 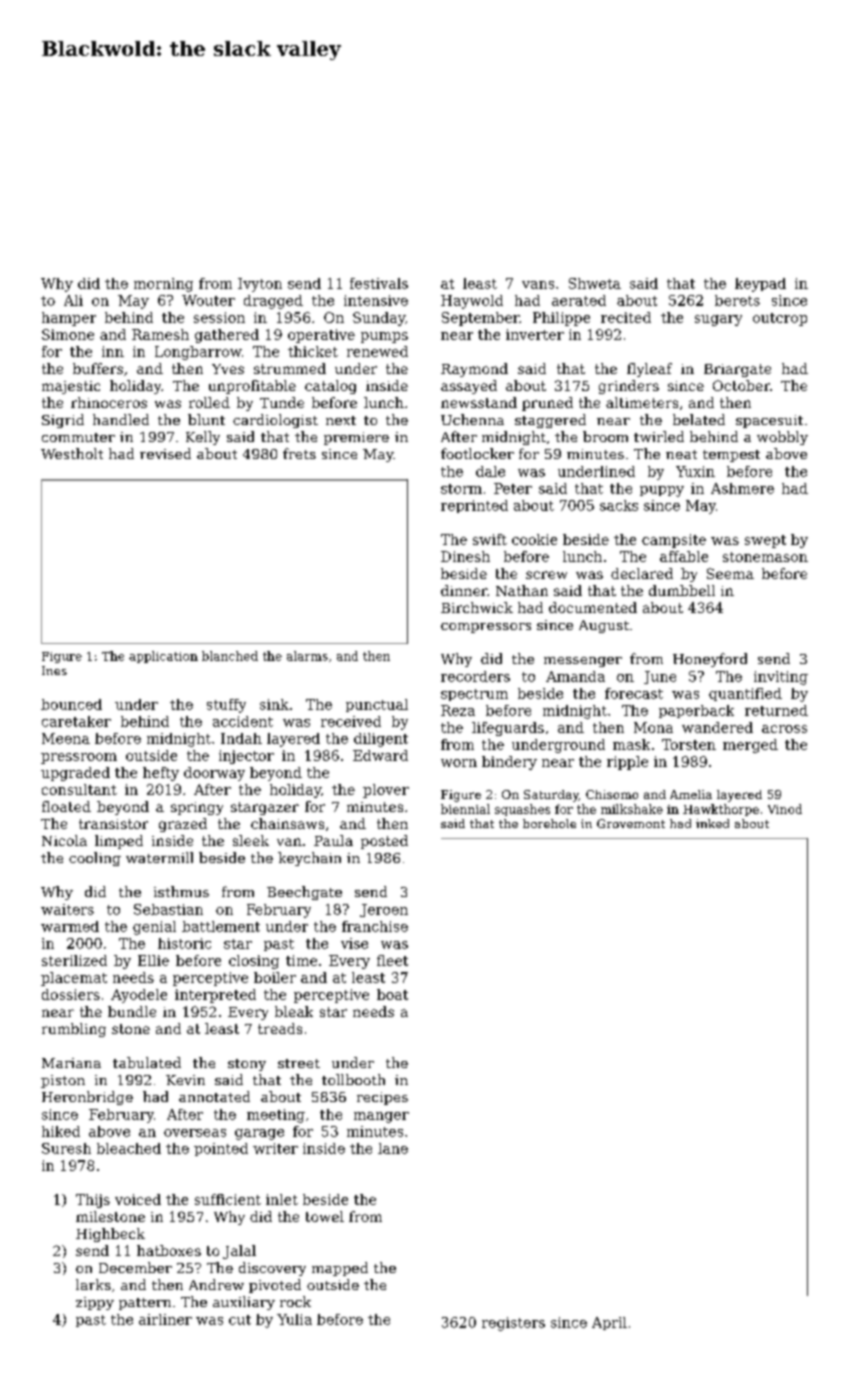 I want to click on voiced, so click(x=138, y=1199).
